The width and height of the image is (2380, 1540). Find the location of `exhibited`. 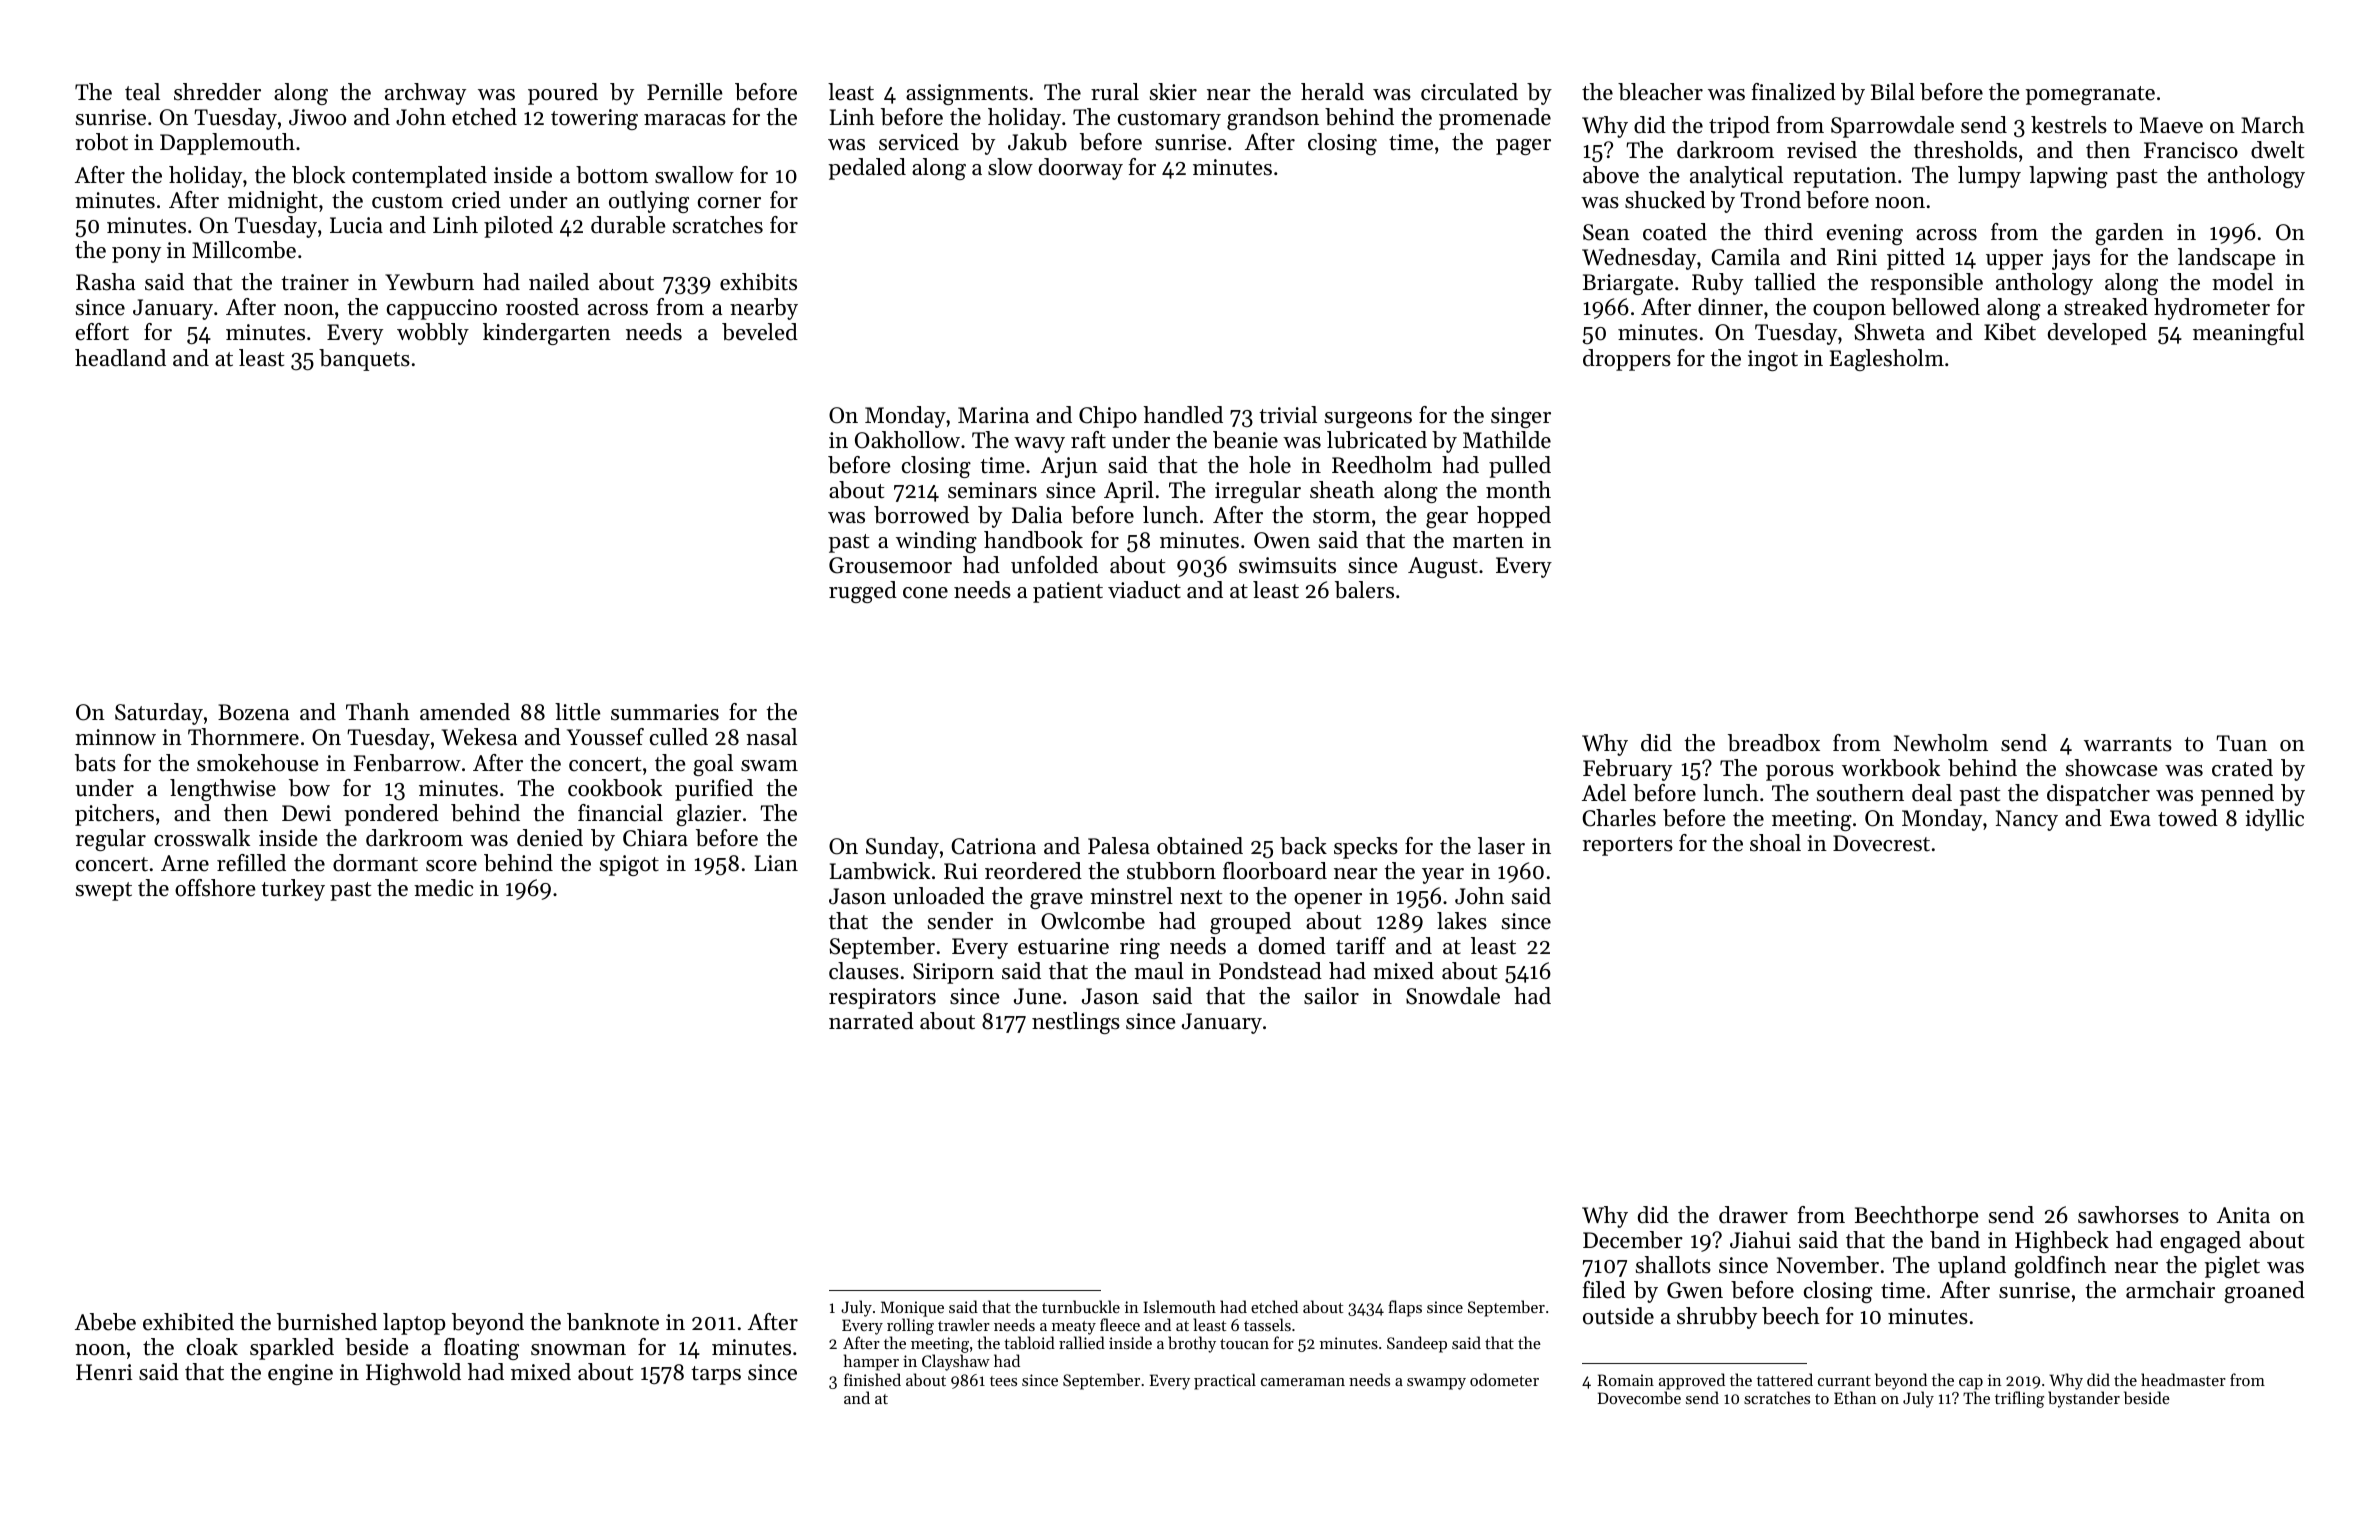

exhibited is located at coordinates (188, 1322).
